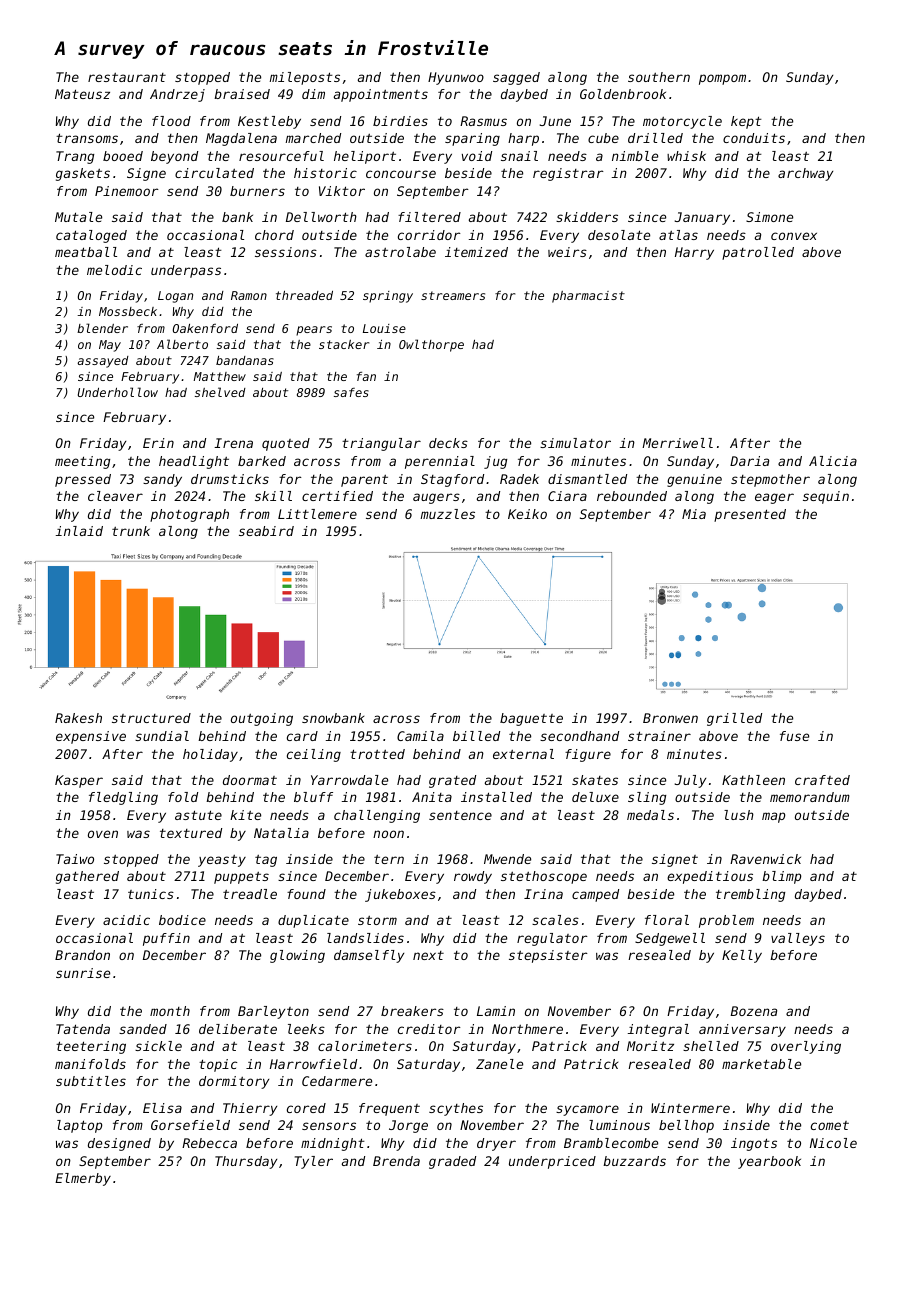 The height and width of the screenshot is (1308, 924). I want to click on seabird, so click(266, 531).
